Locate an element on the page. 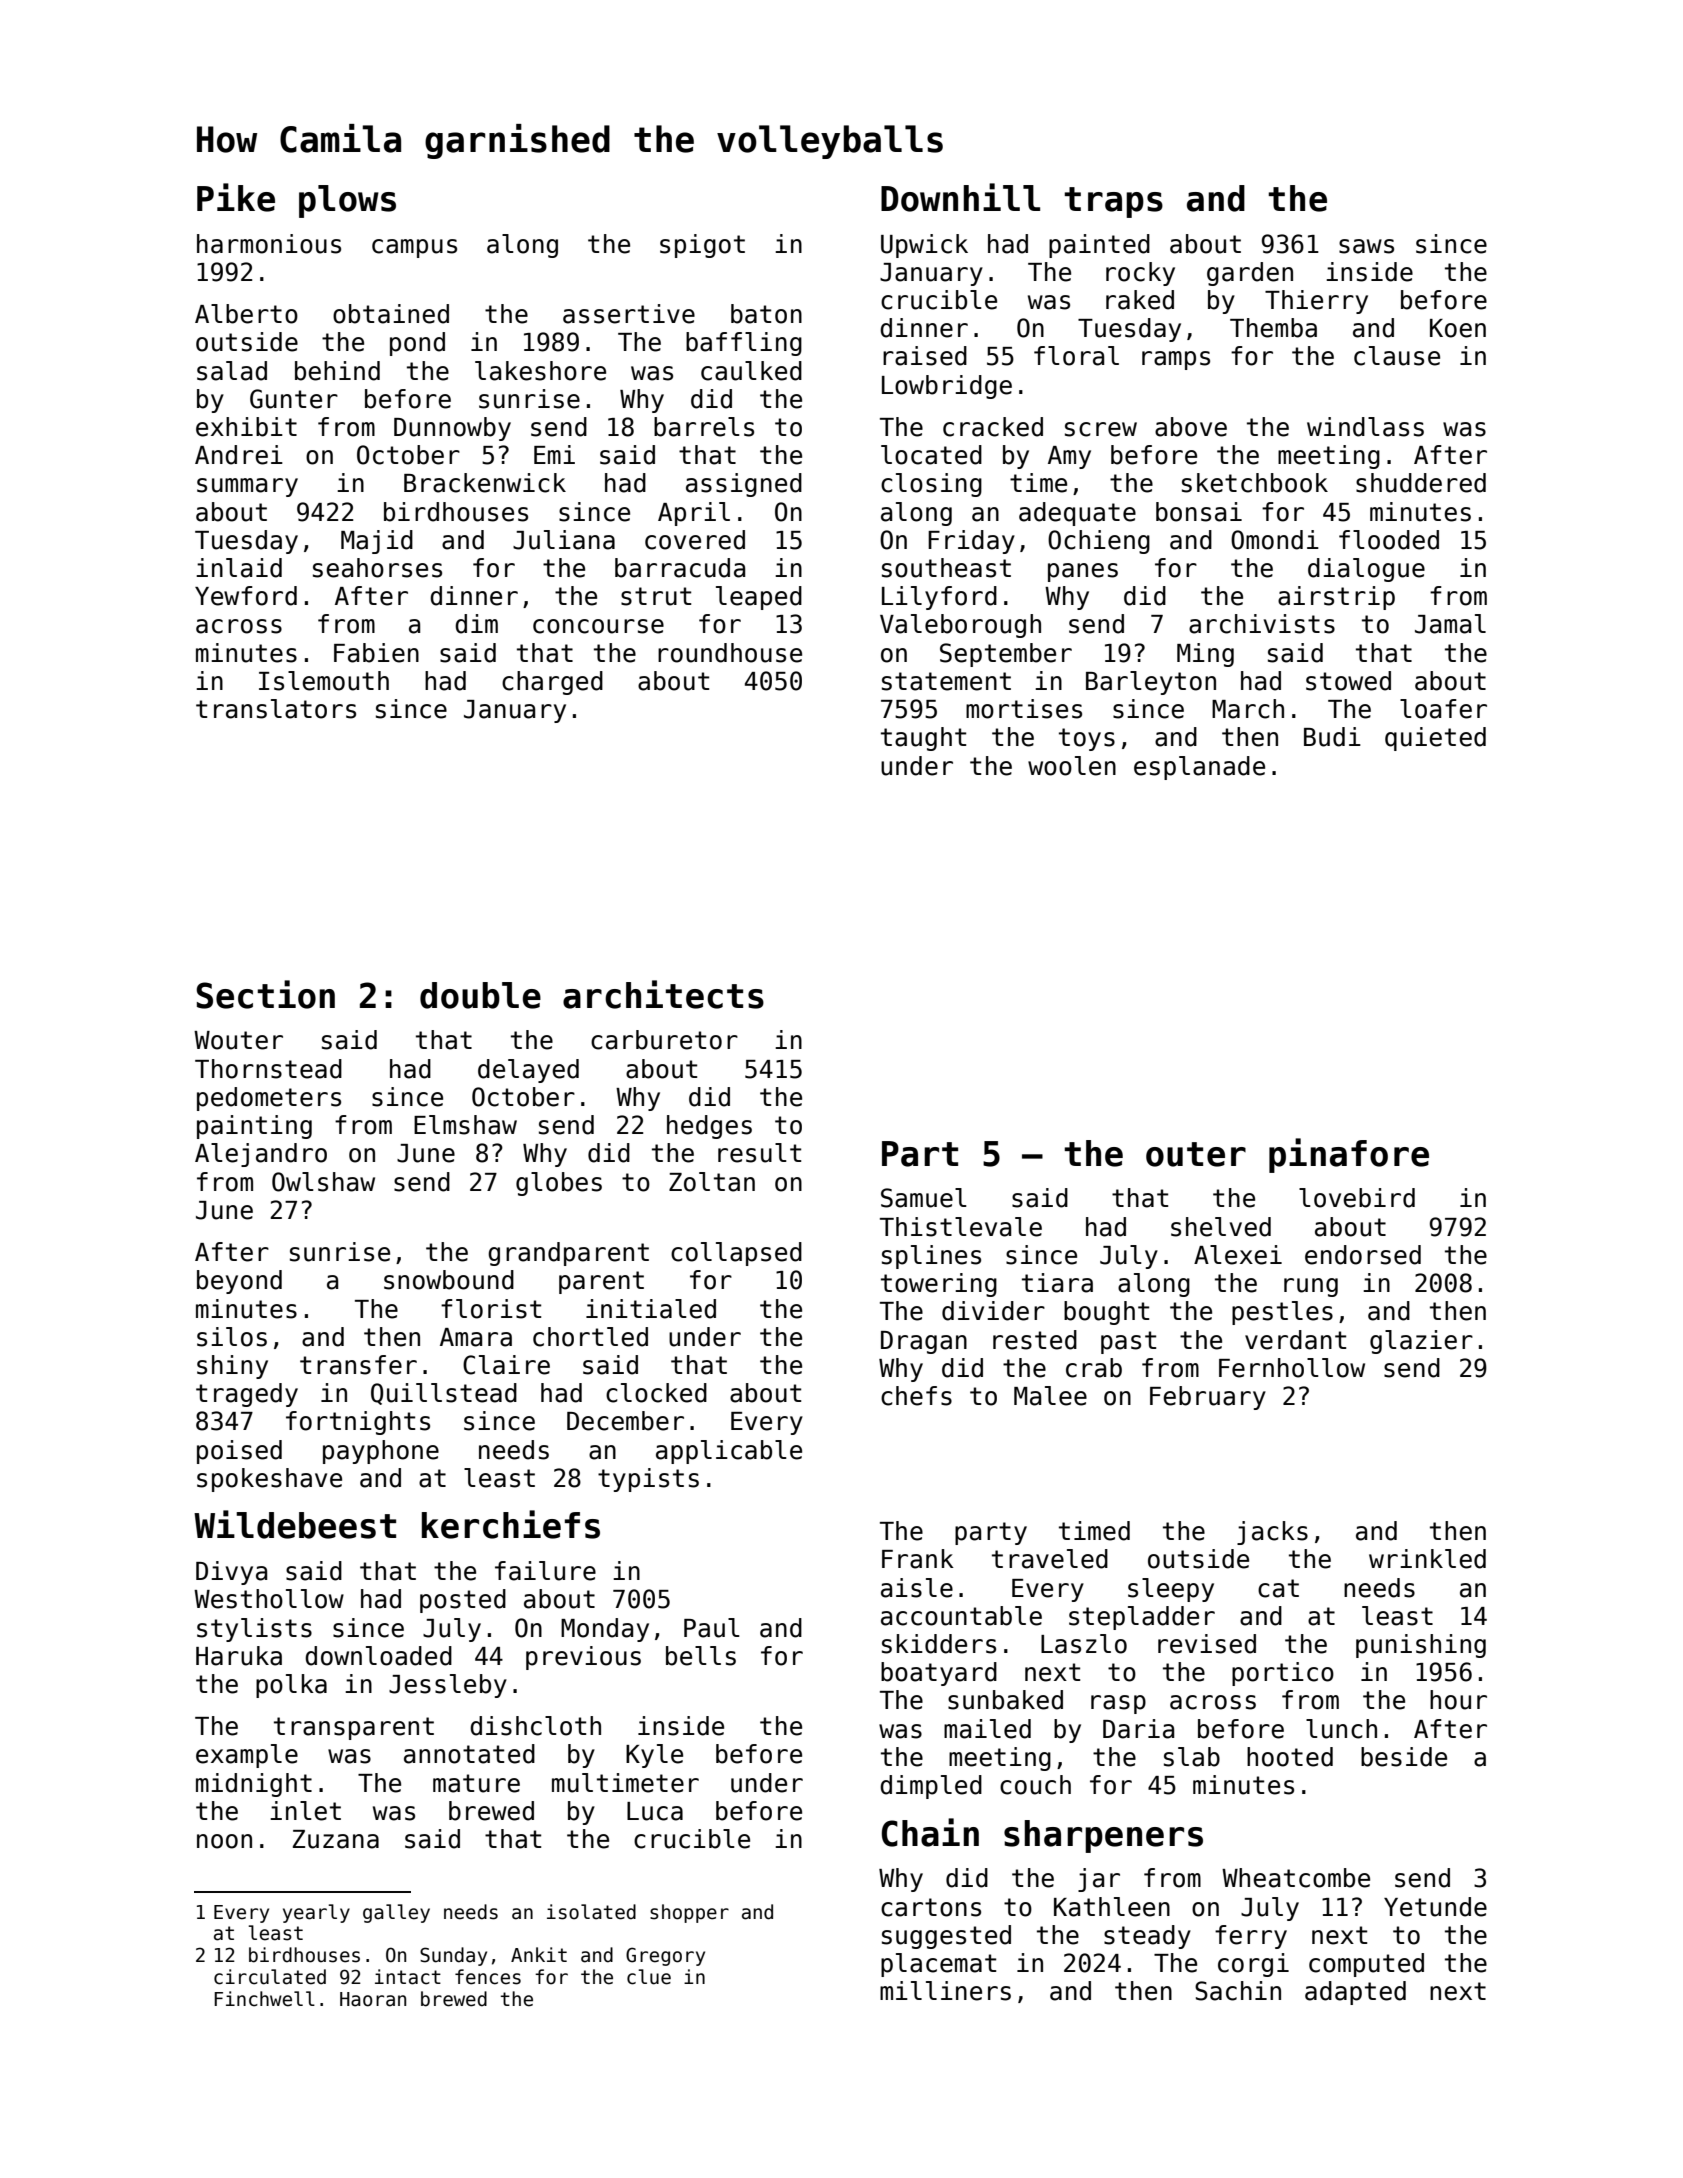 The height and width of the image is (2178, 1683). caulked is located at coordinates (751, 371).
